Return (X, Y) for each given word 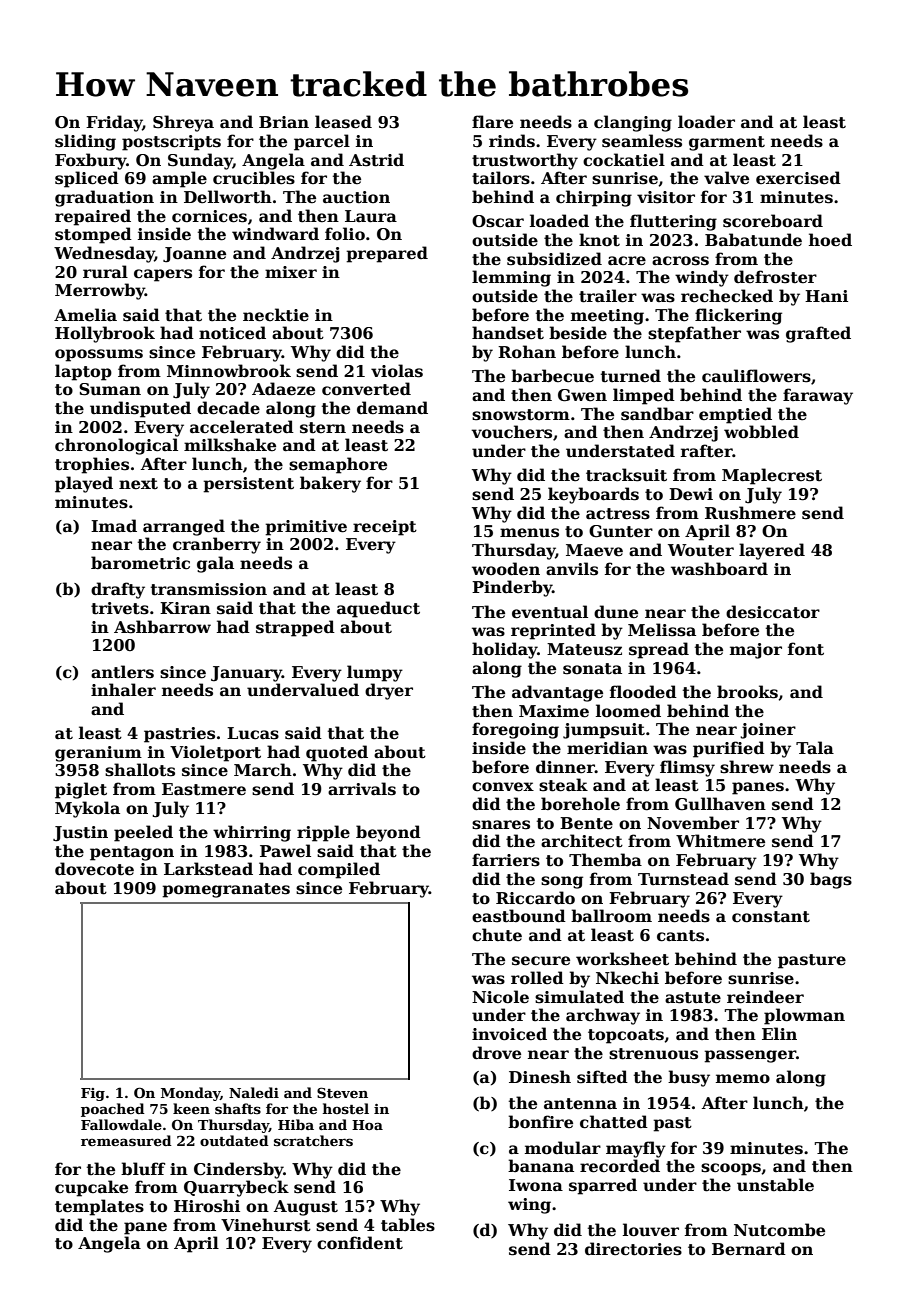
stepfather (694, 334)
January (246, 674)
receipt (385, 528)
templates (99, 1207)
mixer (291, 272)
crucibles (254, 178)
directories (633, 1249)
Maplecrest (772, 476)
